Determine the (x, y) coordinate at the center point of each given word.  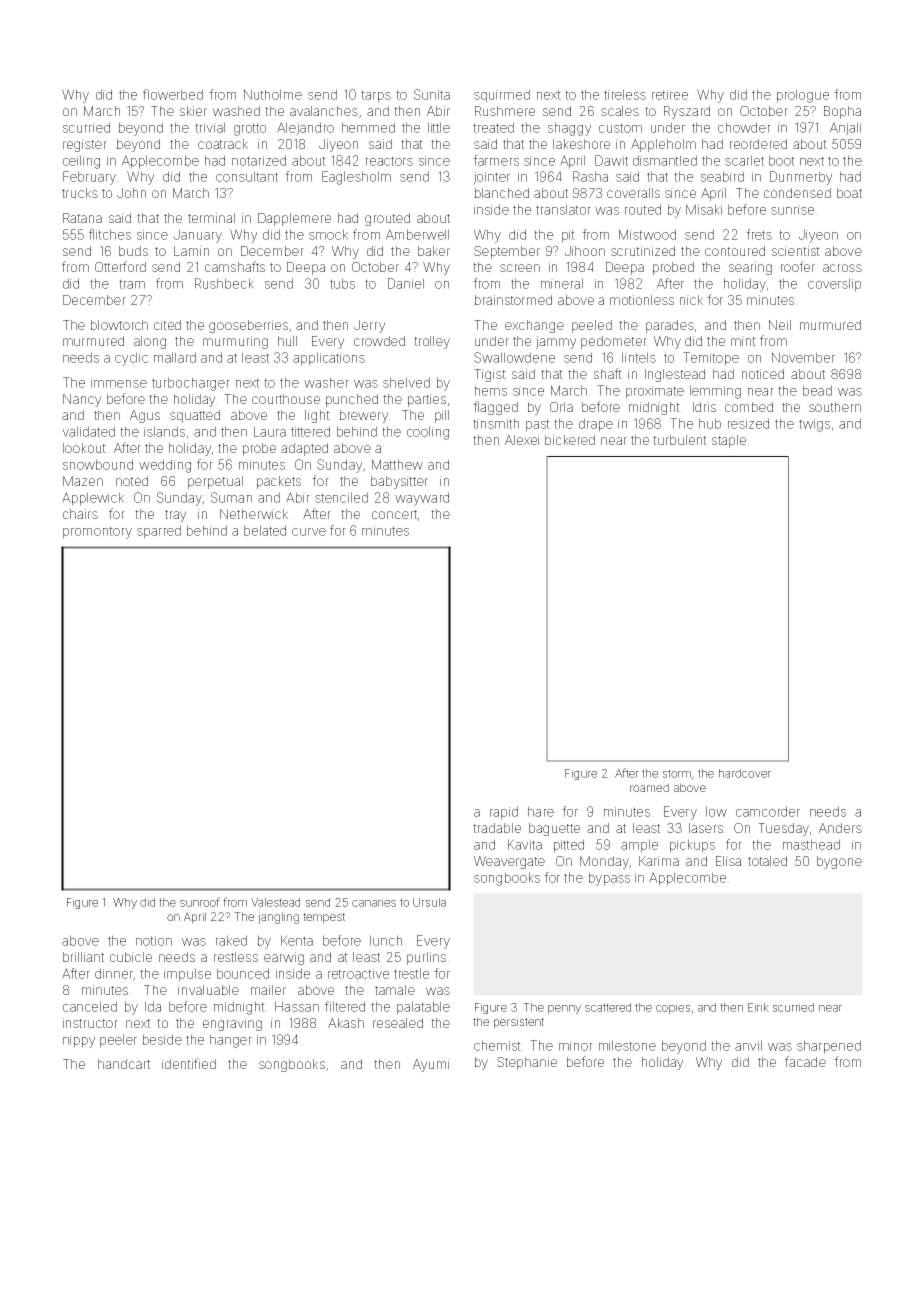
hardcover (745, 773)
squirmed (502, 96)
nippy (79, 1041)
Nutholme (273, 94)
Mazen (83, 481)
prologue (803, 96)
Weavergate (509, 862)
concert (394, 514)
